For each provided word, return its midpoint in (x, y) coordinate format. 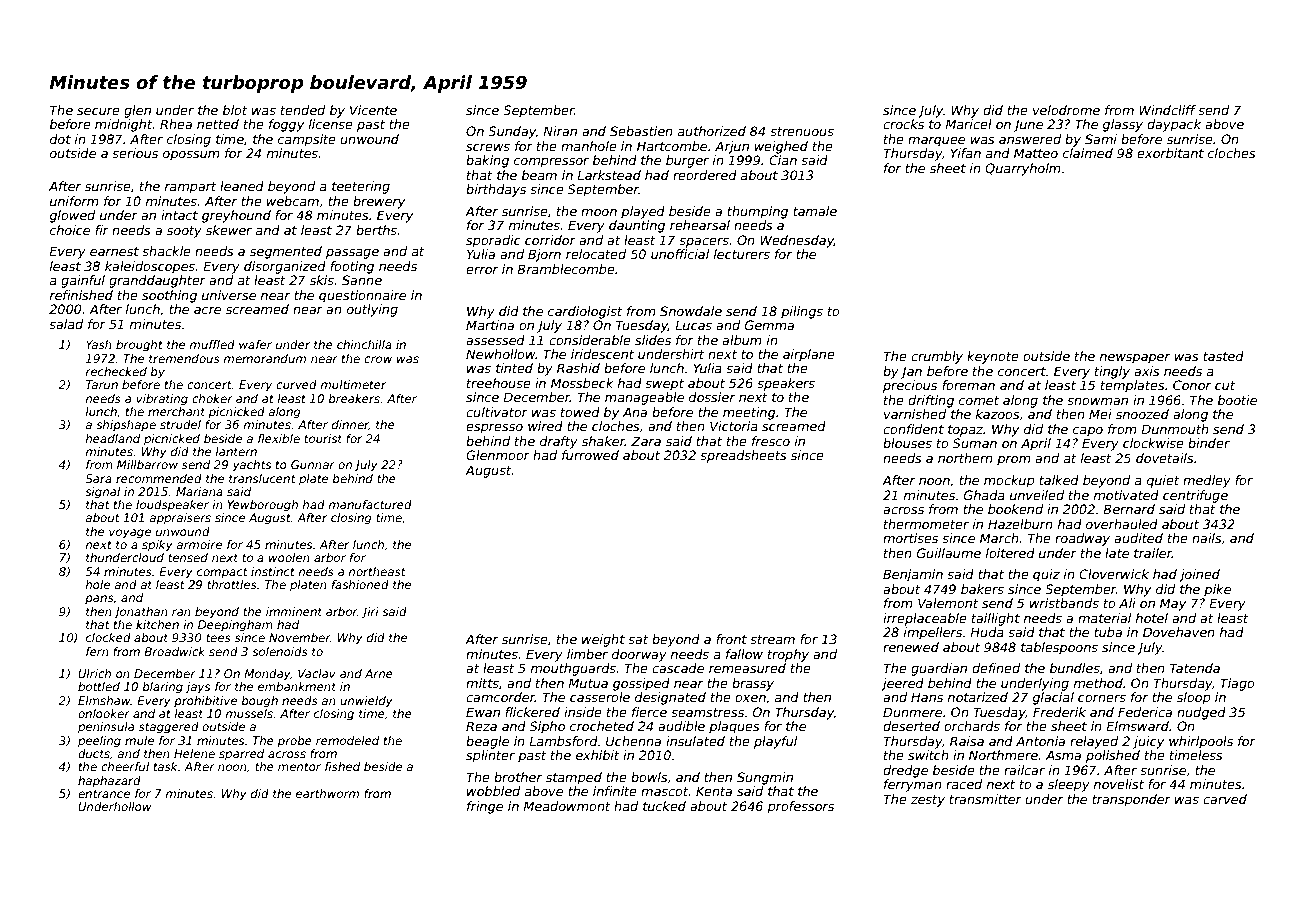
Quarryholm (1023, 169)
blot (235, 110)
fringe (485, 807)
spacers (704, 243)
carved (1225, 799)
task (166, 766)
